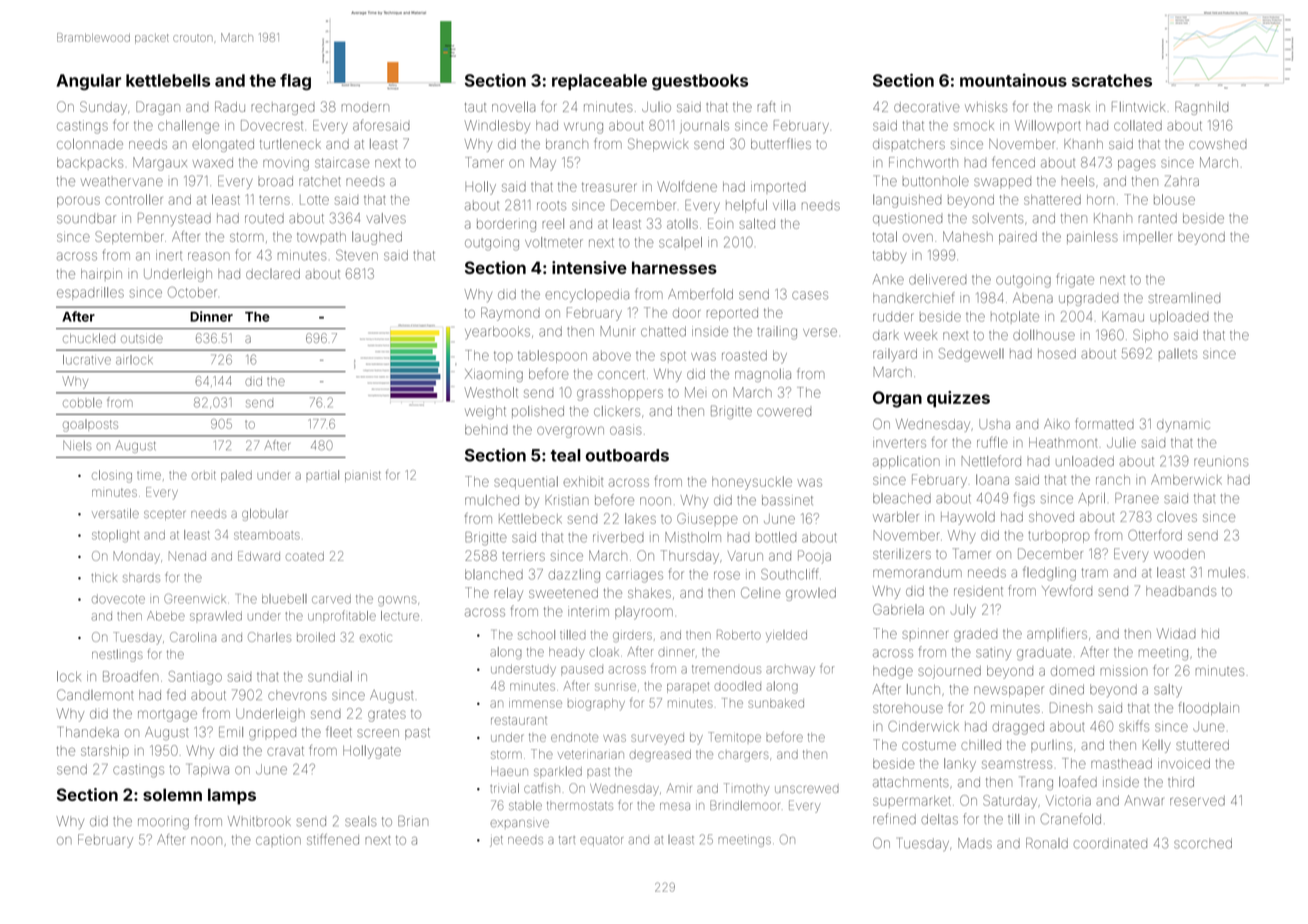 This image has height=924, width=1308. Describe the element at coordinates (781, 143) in the image. I see `butterflies` at that location.
